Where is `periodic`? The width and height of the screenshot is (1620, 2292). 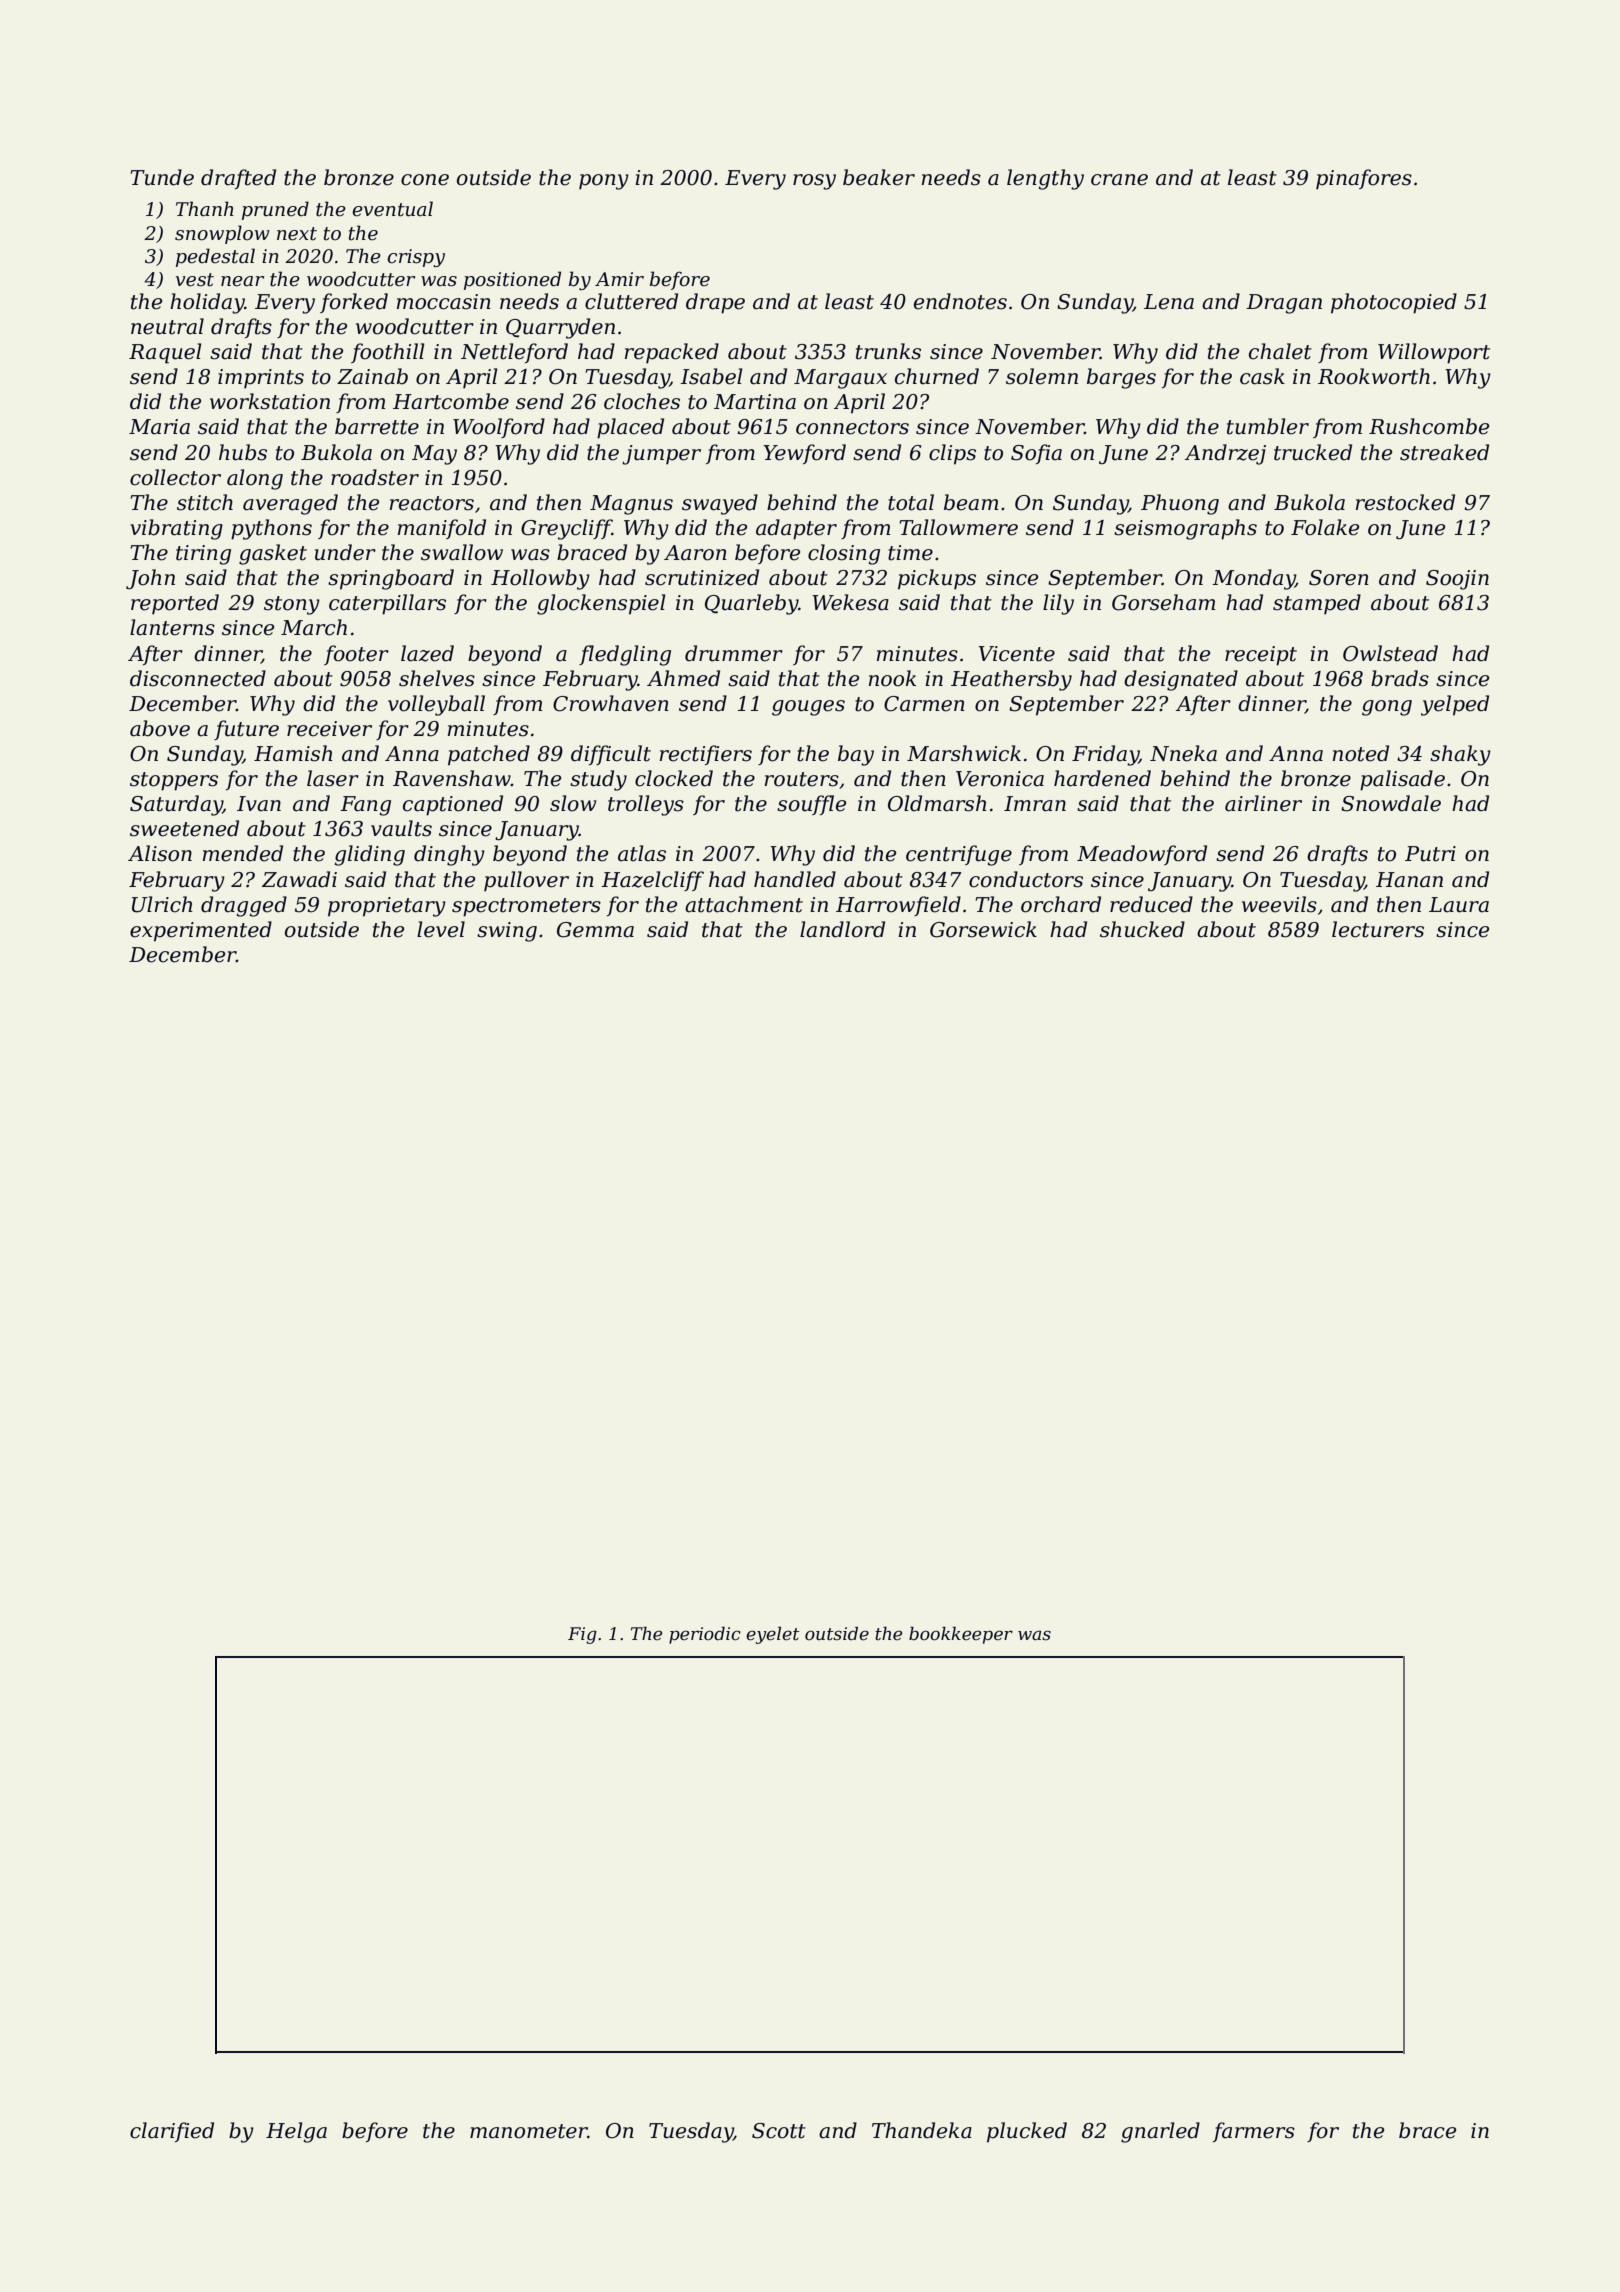
periodic is located at coordinates (705, 1635).
